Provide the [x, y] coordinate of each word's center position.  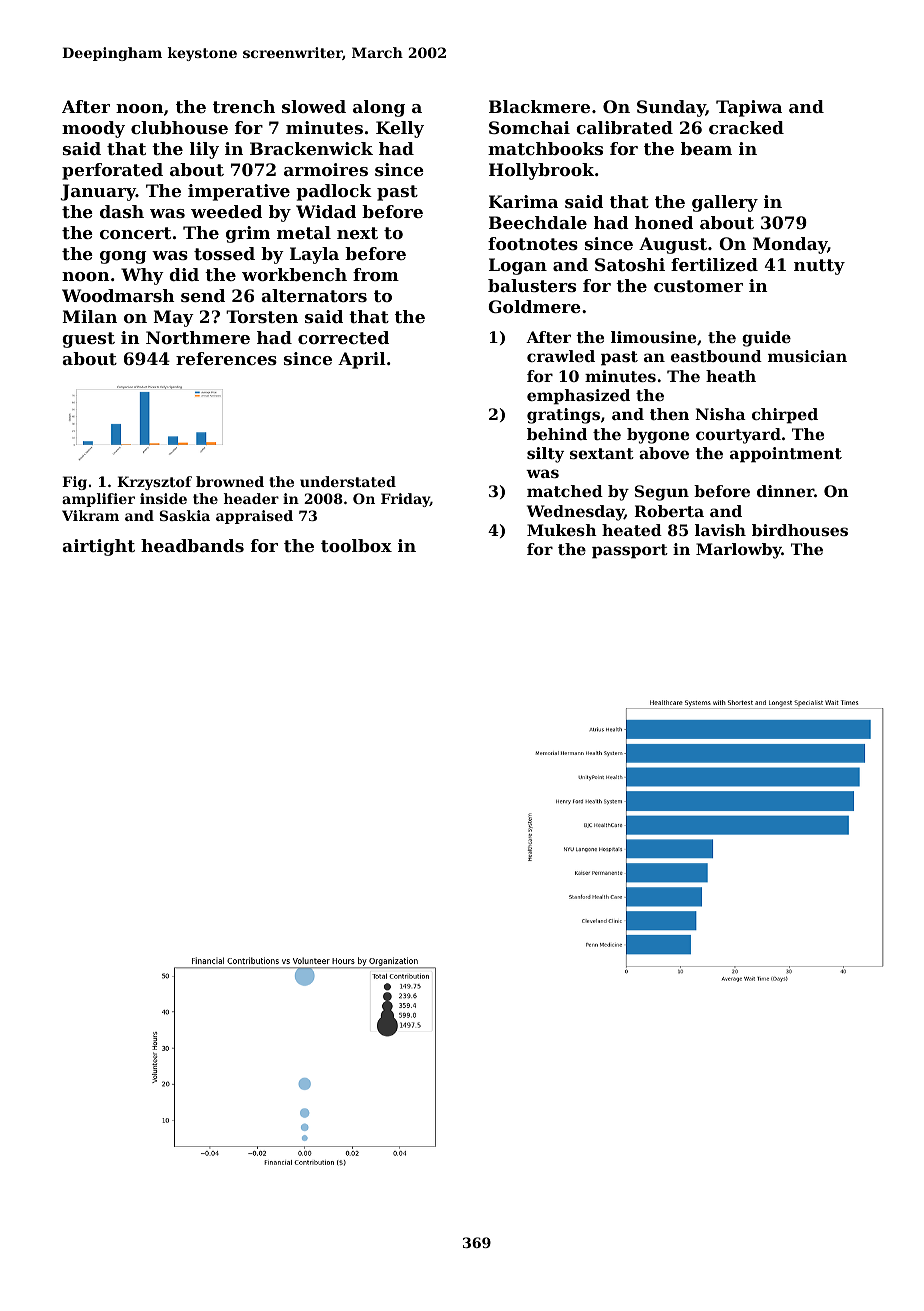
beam [706, 148]
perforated [112, 171]
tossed [224, 253]
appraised [254, 517]
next [357, 233]
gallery [725, 203]
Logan [518, 266]
